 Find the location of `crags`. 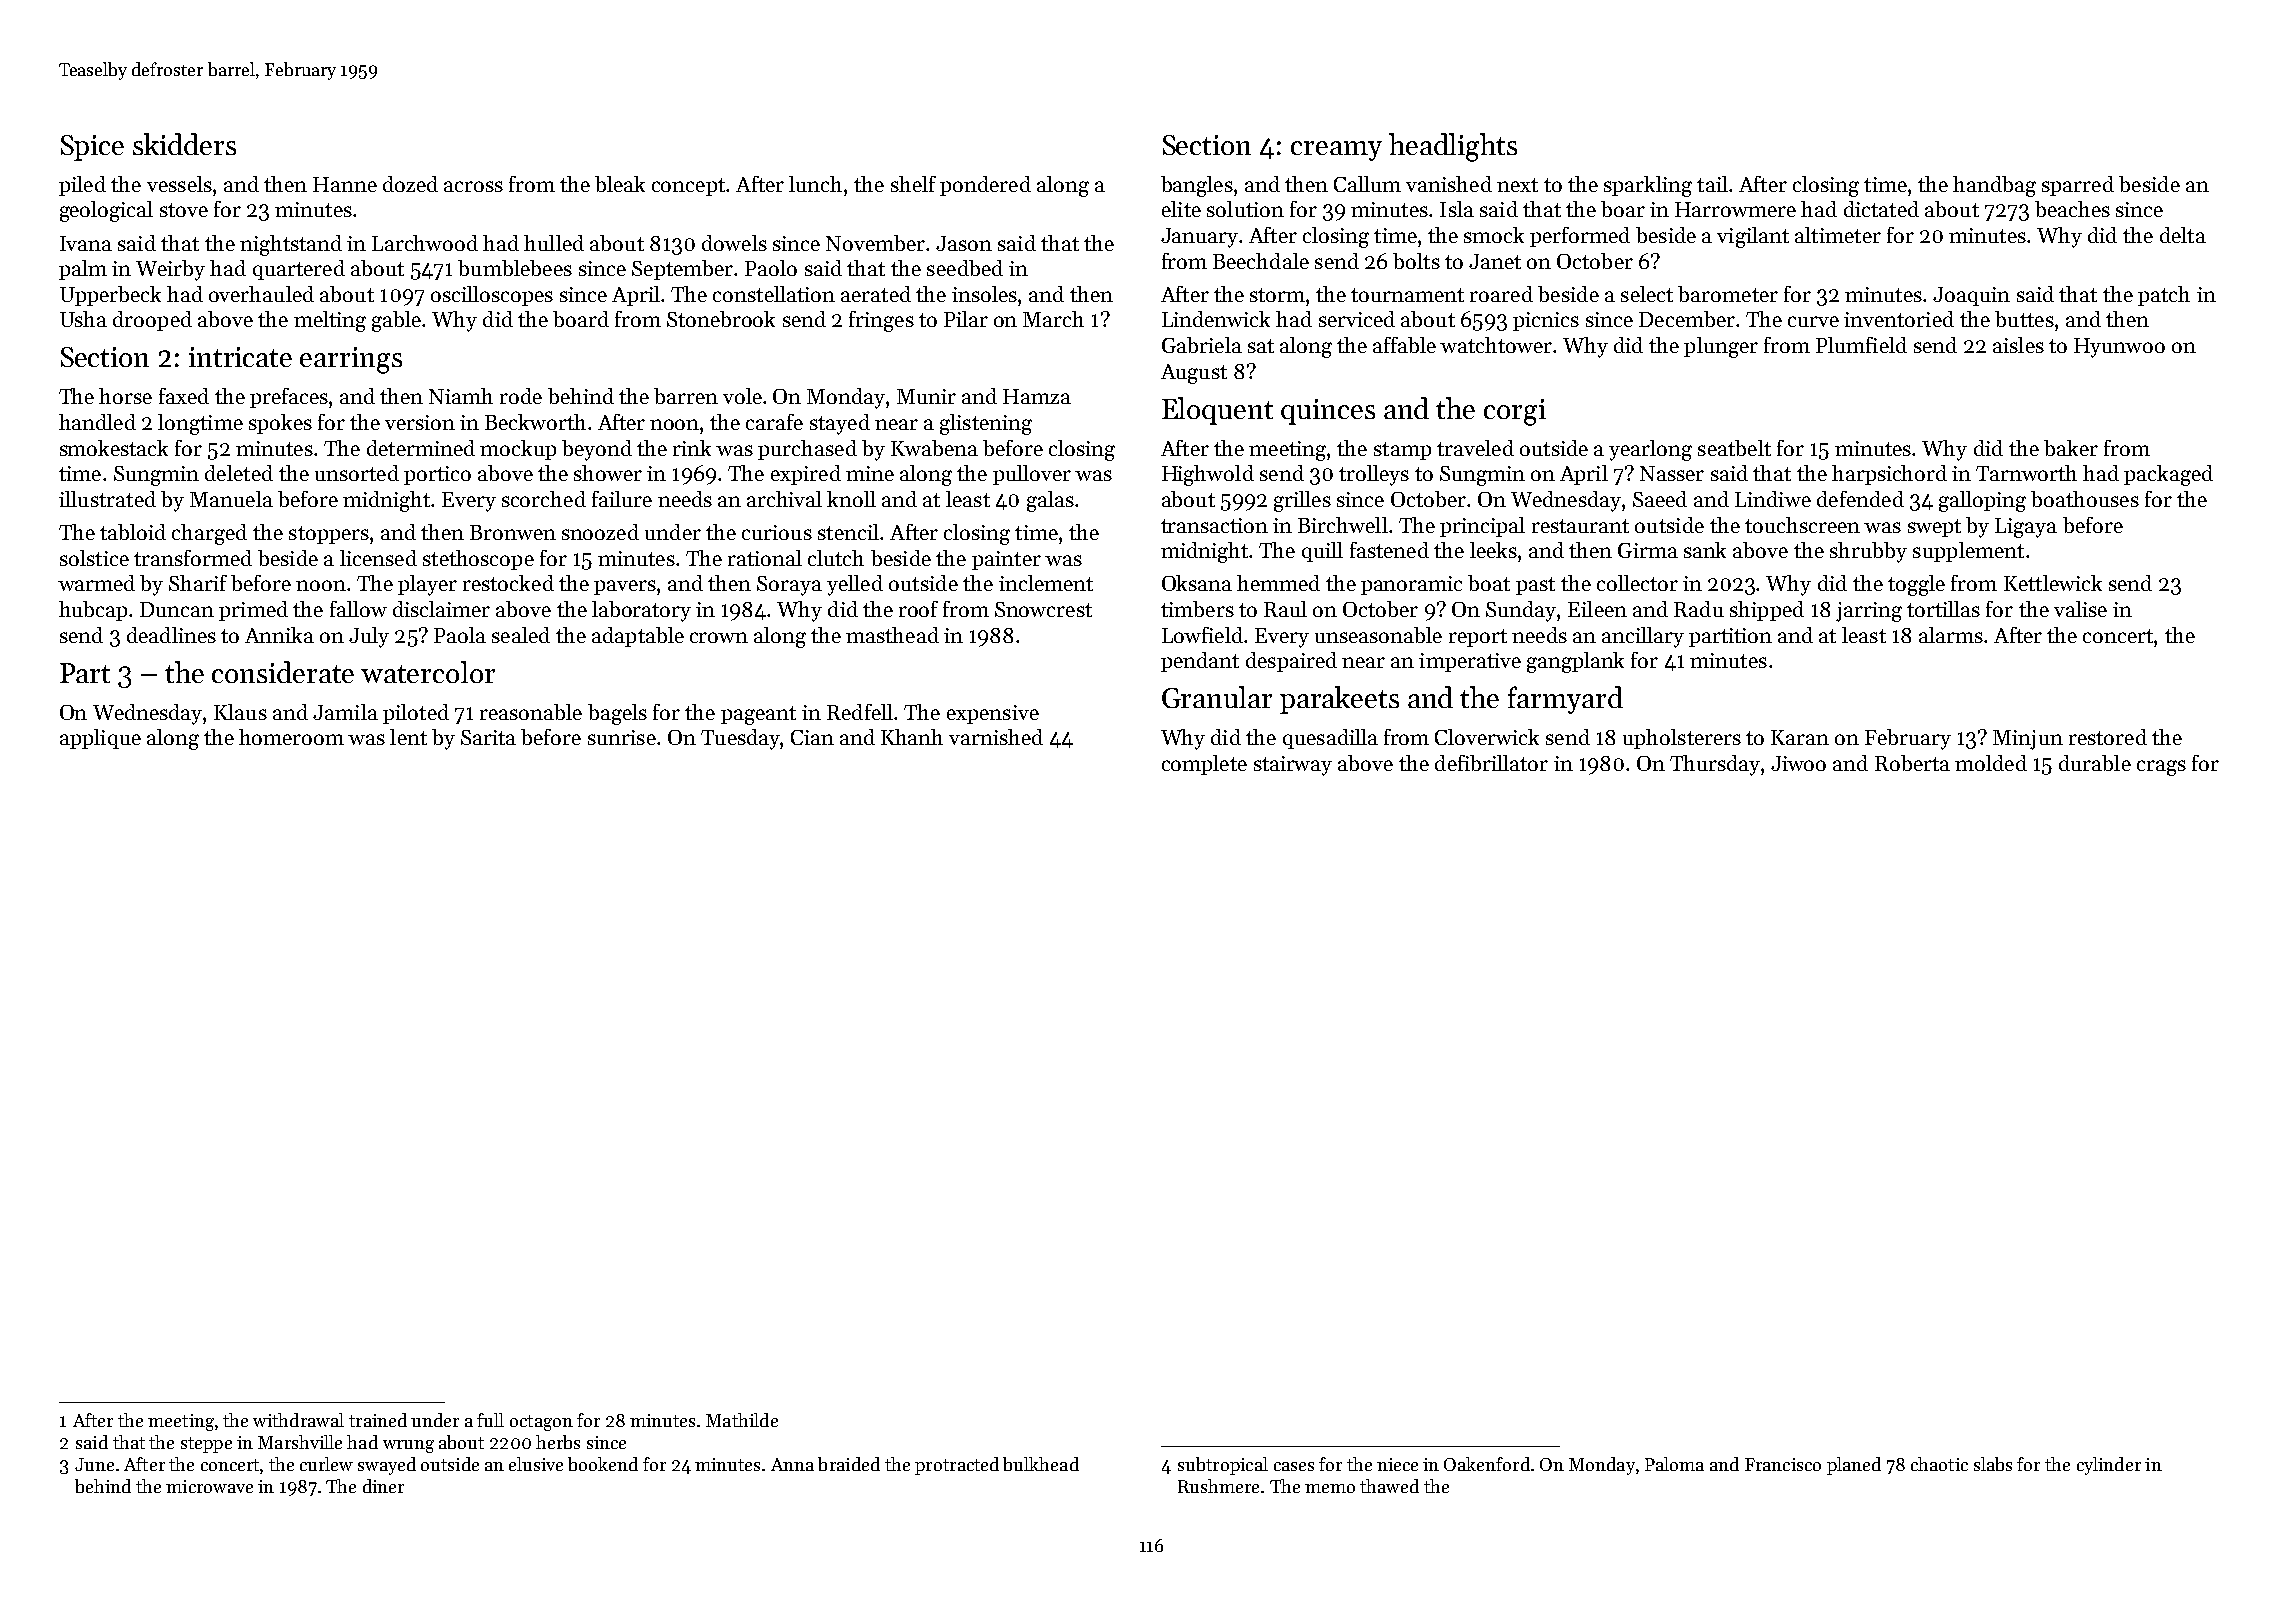

crags is located at coordinates (2161, 768).
